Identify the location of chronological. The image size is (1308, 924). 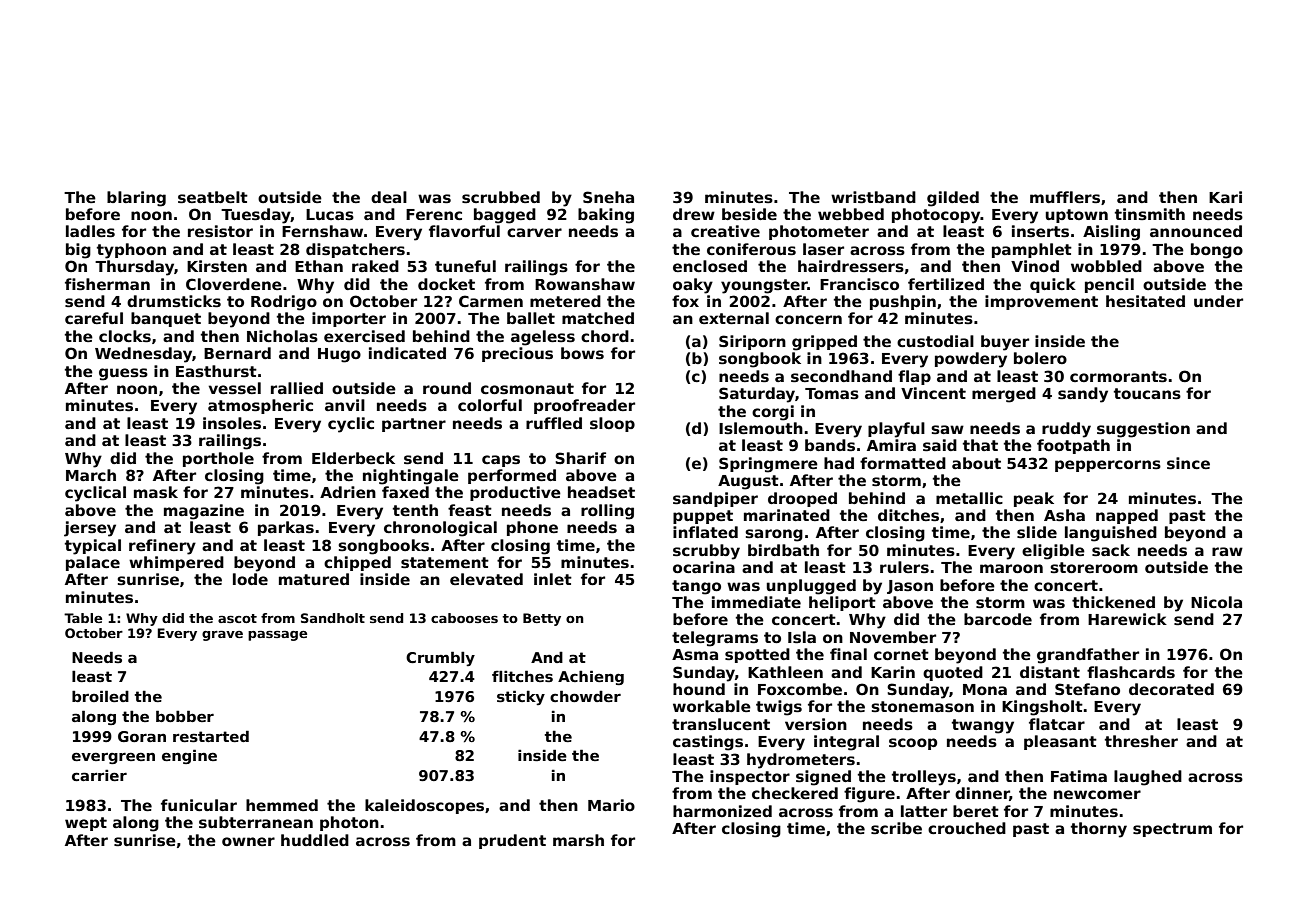
(440, 529).
